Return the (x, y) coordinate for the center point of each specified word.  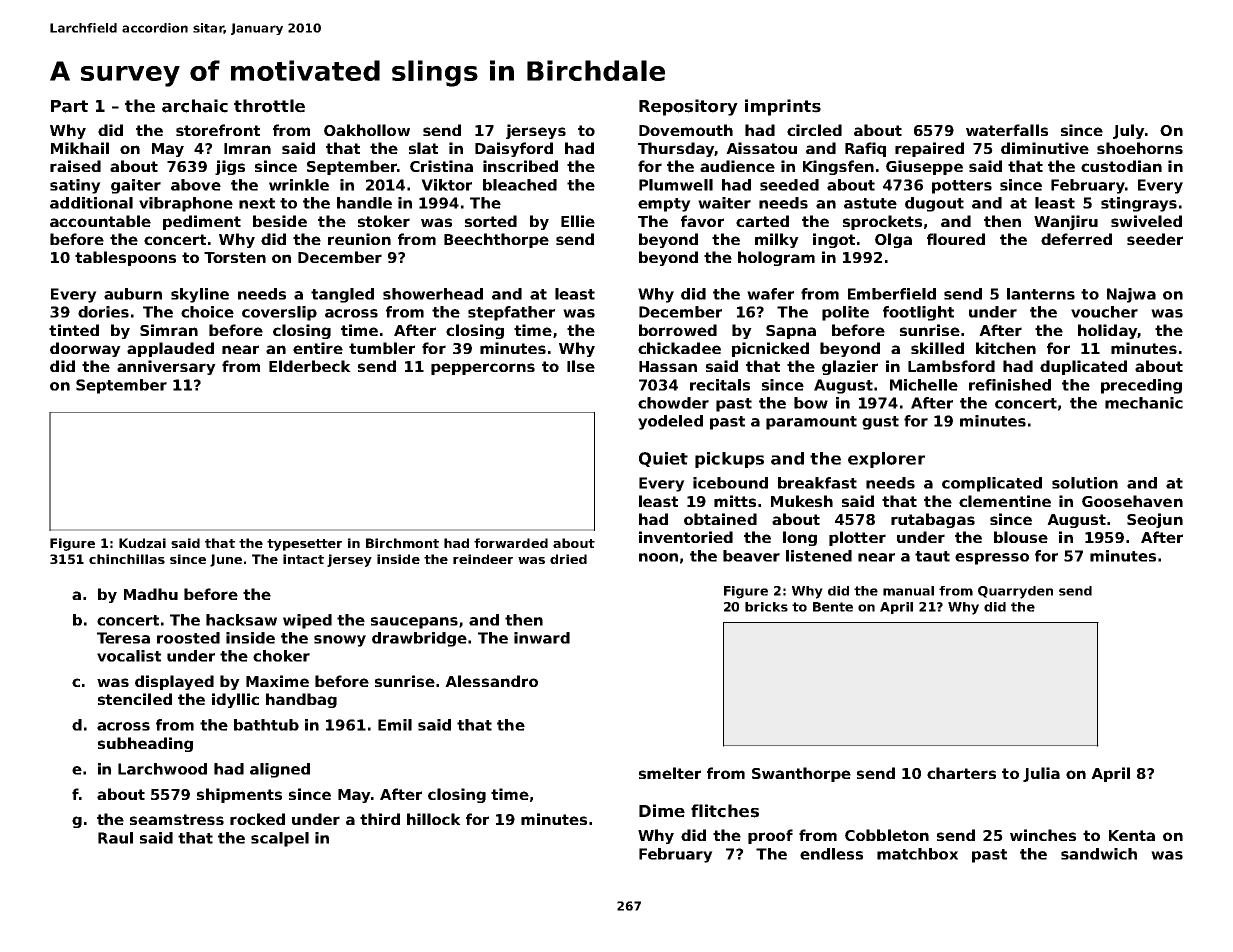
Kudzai (142, 543)
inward (542, 638)
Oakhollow (367, 130)
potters (962, 187)
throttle (269, 106)
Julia (1041, 774)
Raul (115, 838)
